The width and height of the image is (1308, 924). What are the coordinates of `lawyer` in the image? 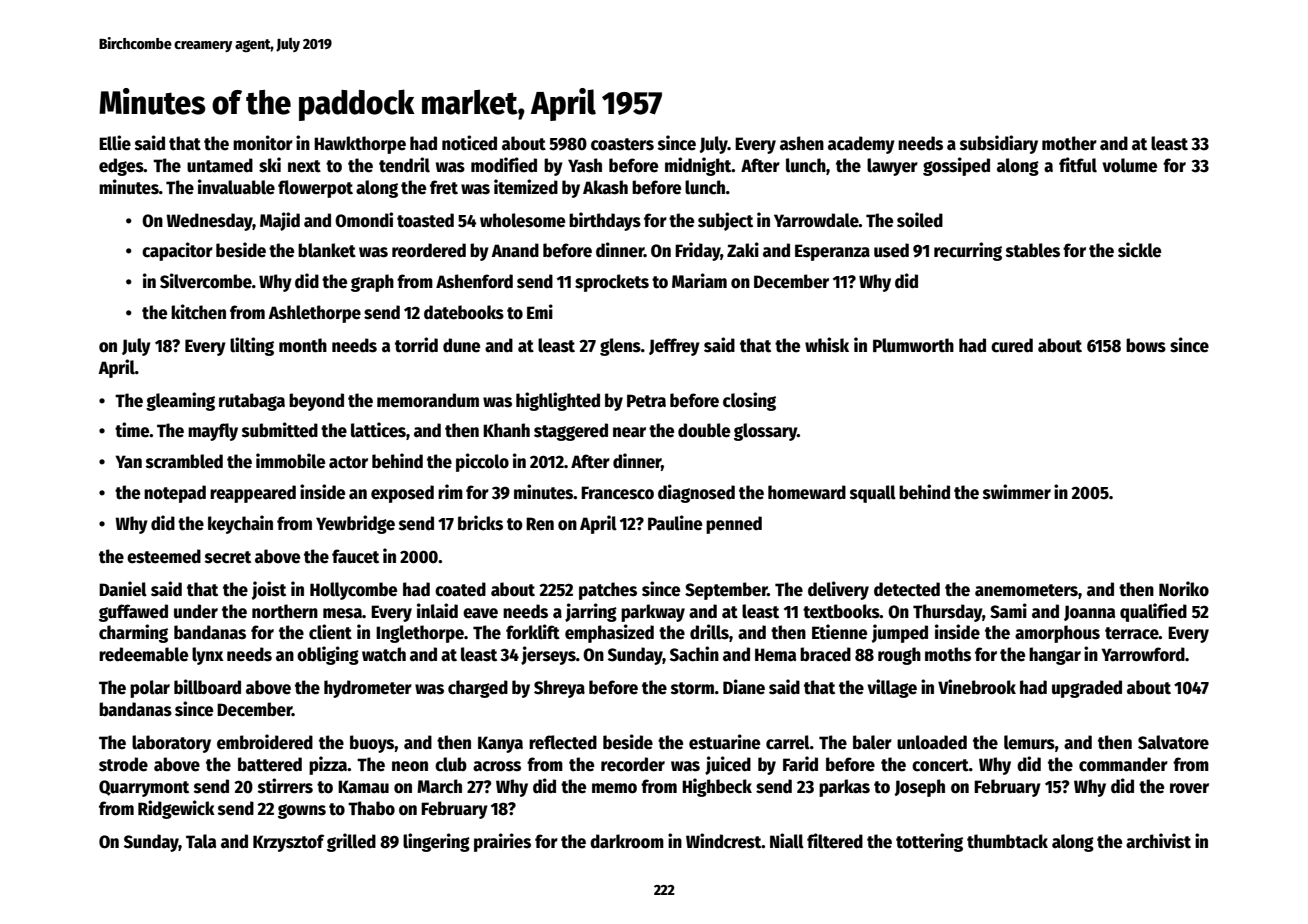 It's located at (892, 167).
